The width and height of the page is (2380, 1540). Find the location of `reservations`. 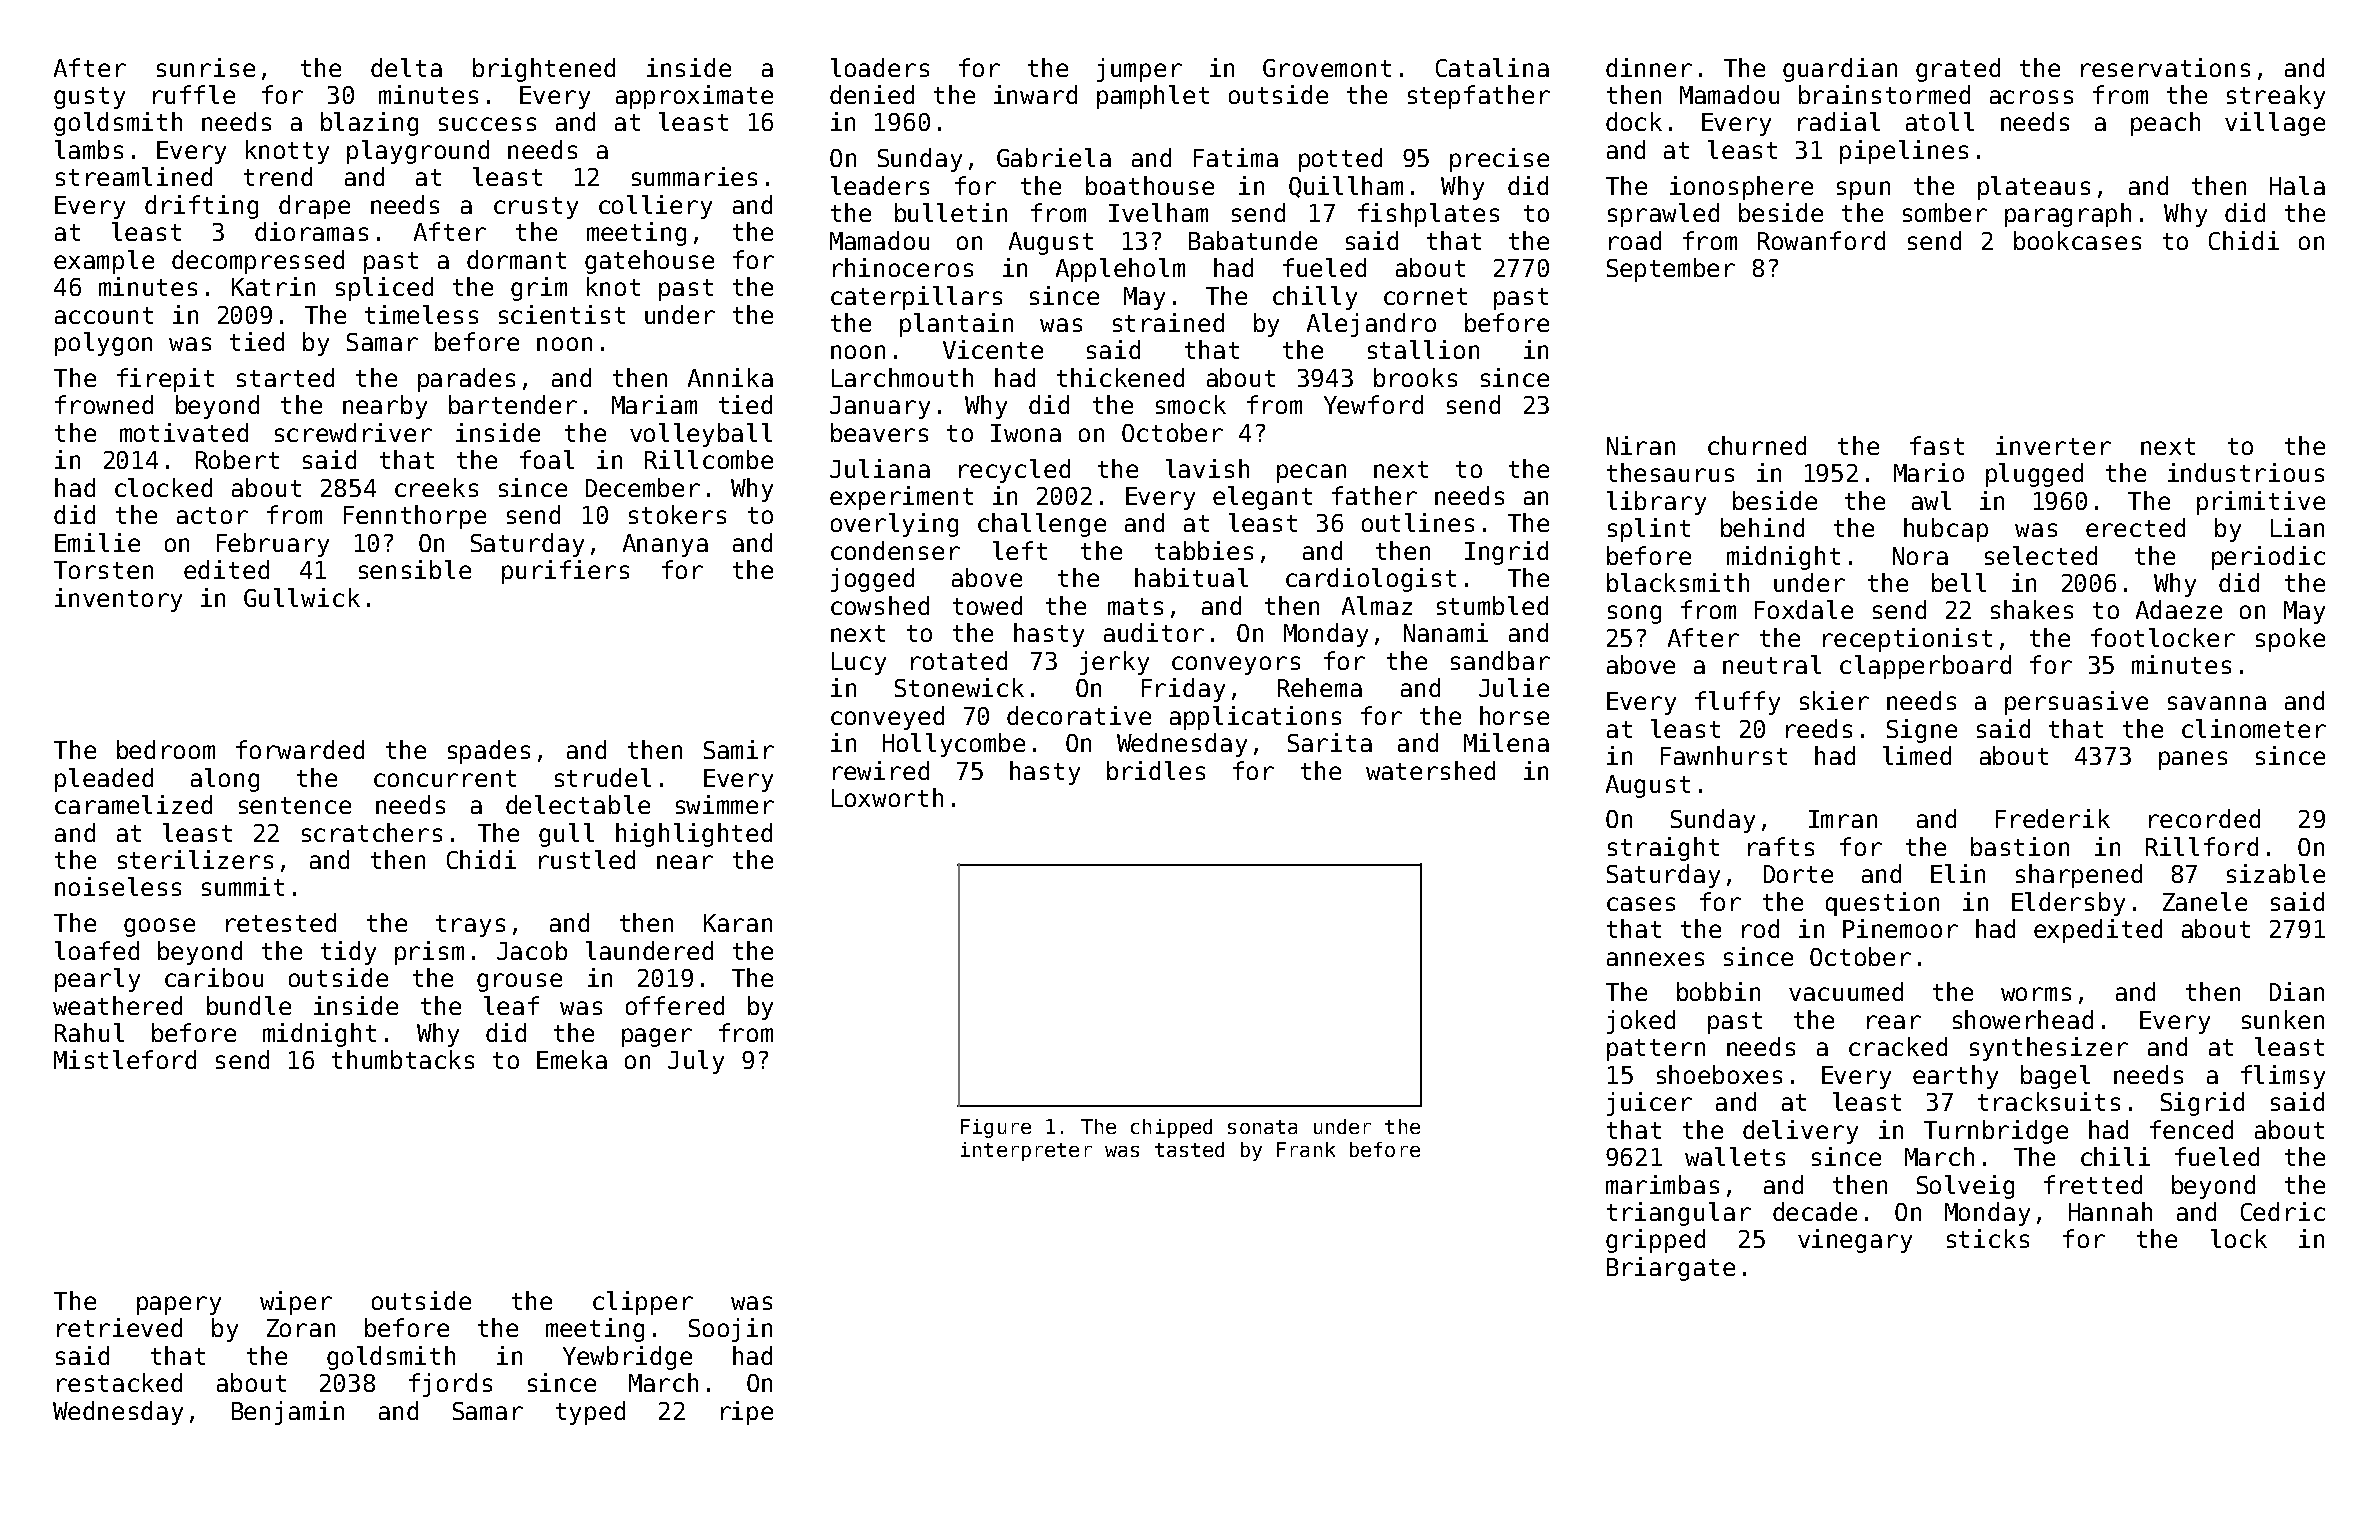

reservations is located at coordinates (2165, 67).
